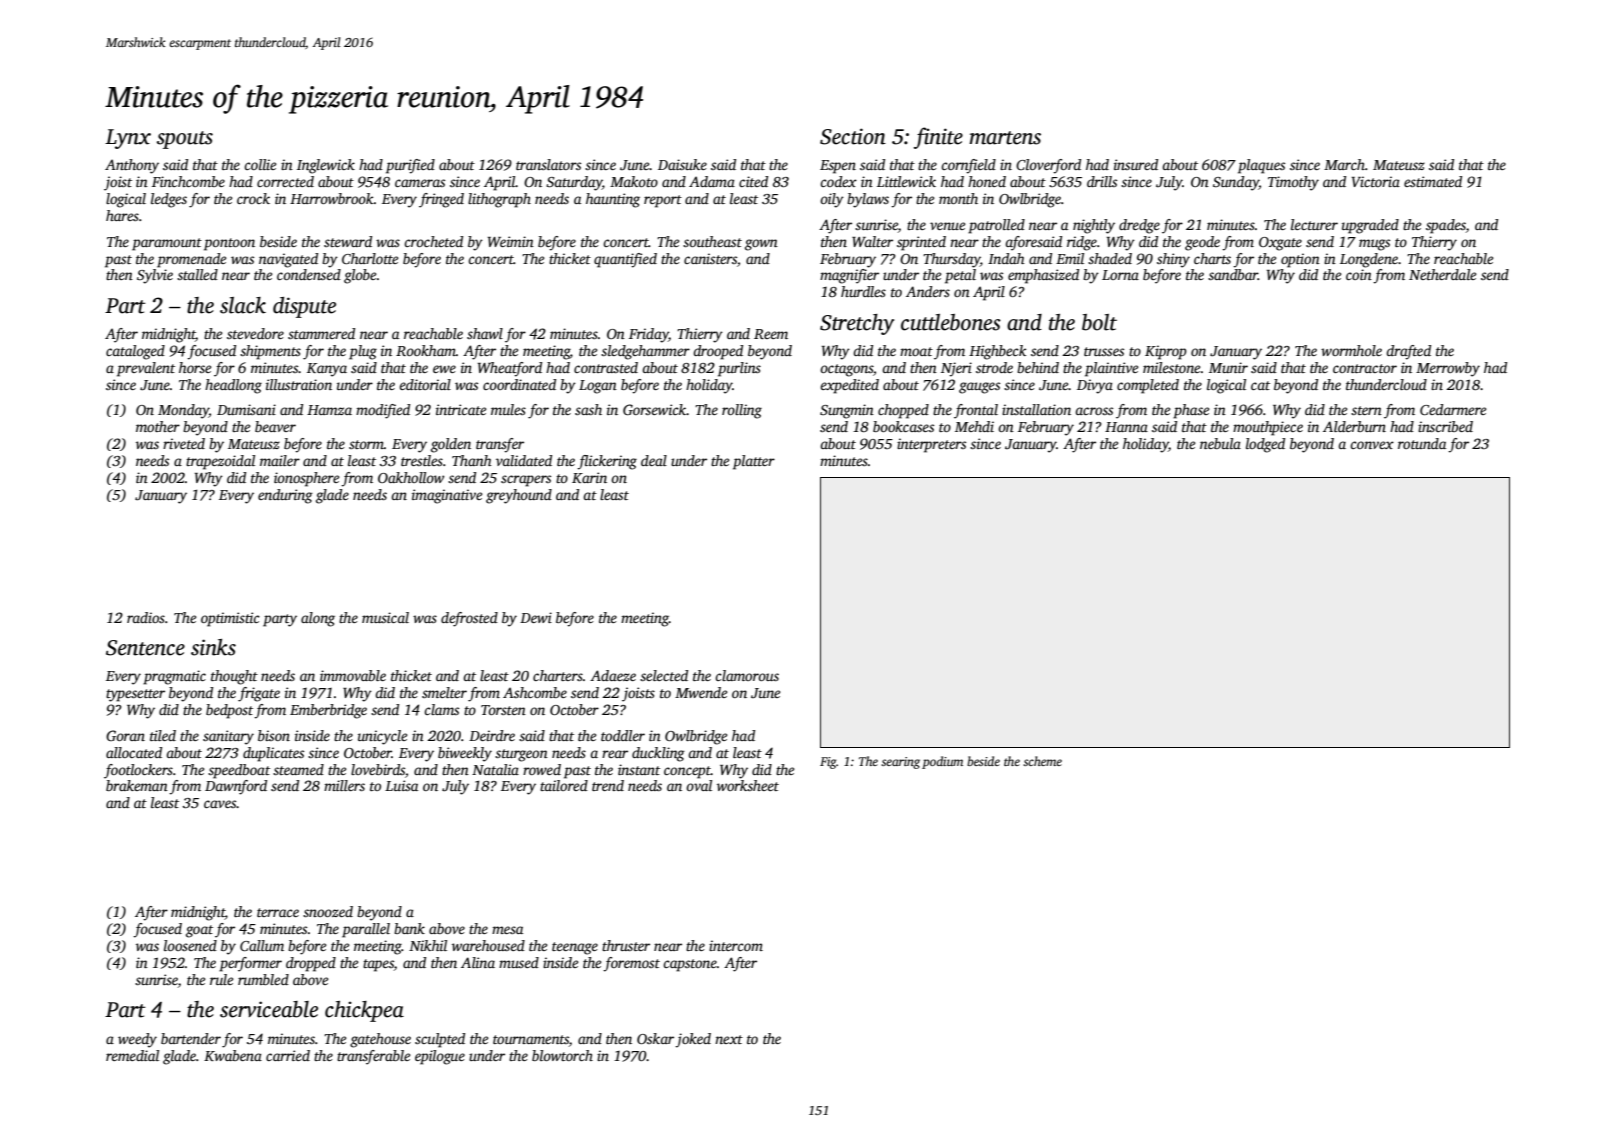 This document has height=1142, width=1616. What do you see at coordinates (220, 462) in the document?
I see `trapezoidal` at bounding box center [220, 462].
